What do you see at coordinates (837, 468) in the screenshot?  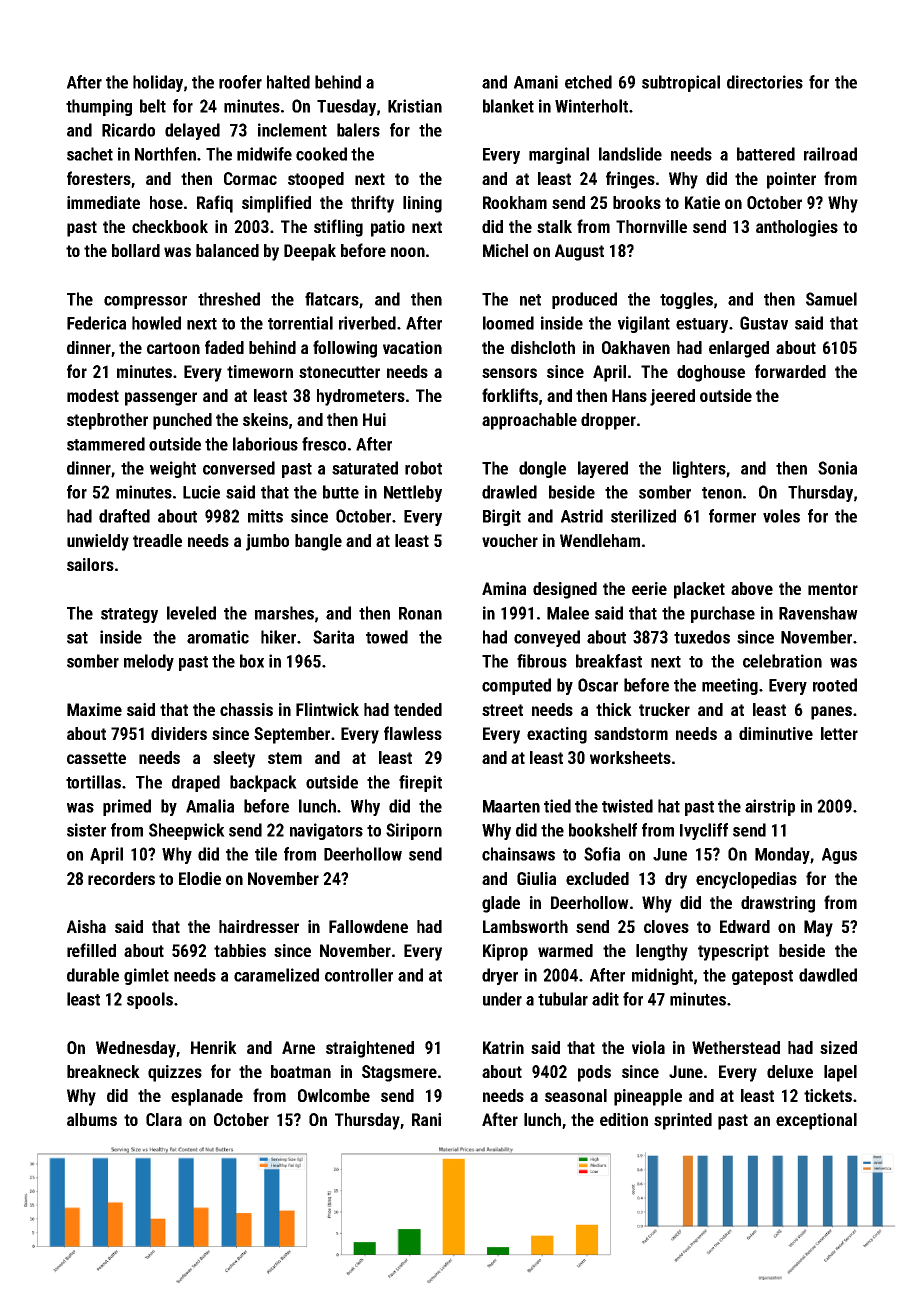 I see `Sonia` at bounding box center [837, 468].
